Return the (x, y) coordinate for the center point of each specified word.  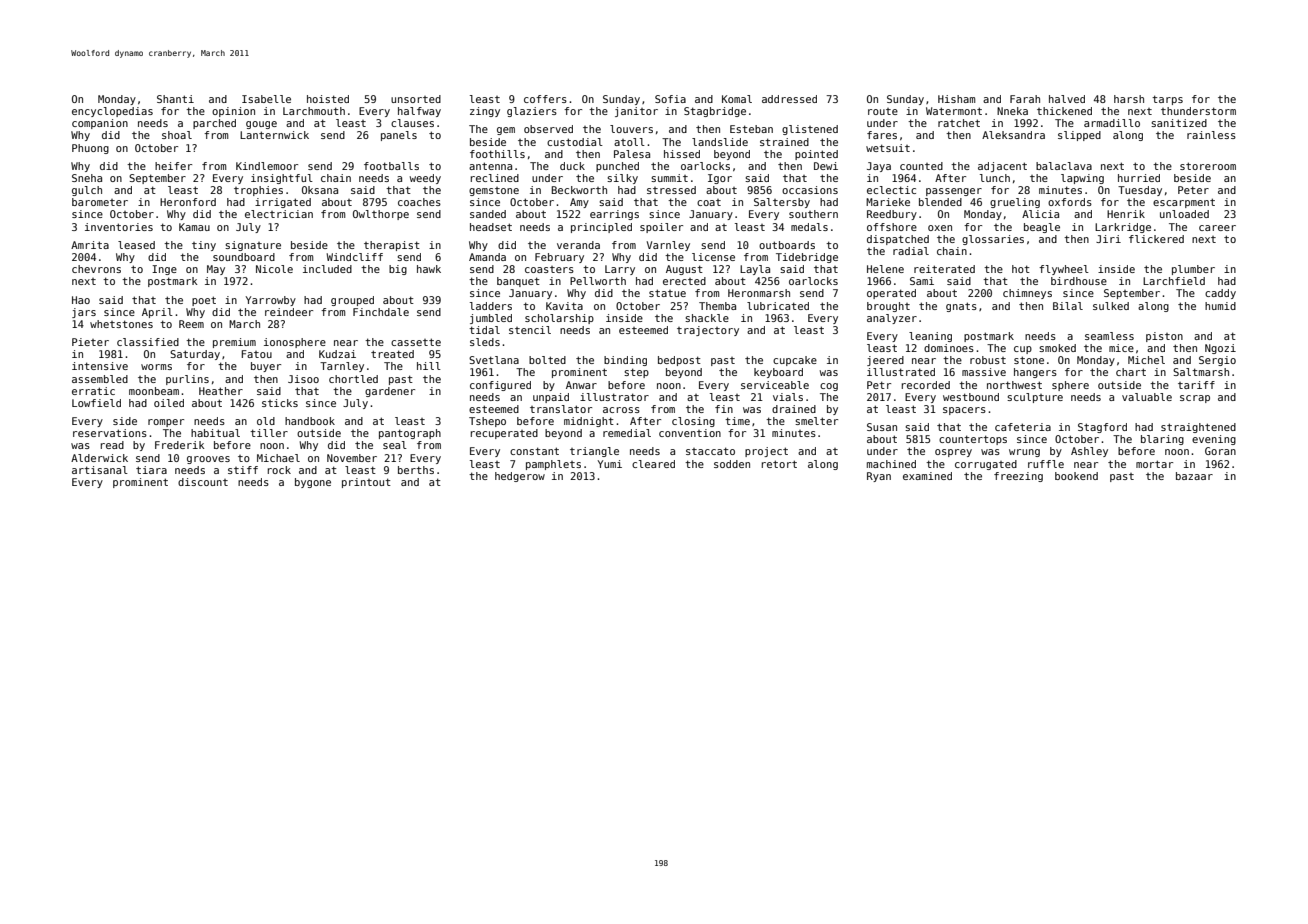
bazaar (1194, 476)
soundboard (244, 257)
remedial (627, 433)
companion (100, 124)
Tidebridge (807, 258)
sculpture (1035, 398)
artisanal (100, 470)
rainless (1211, 135)
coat (709, 202)
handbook (310, 421)
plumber (1193, 270)
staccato (710, 451)
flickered (1156, 239)
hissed (682, 154)
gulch (87, 191)
